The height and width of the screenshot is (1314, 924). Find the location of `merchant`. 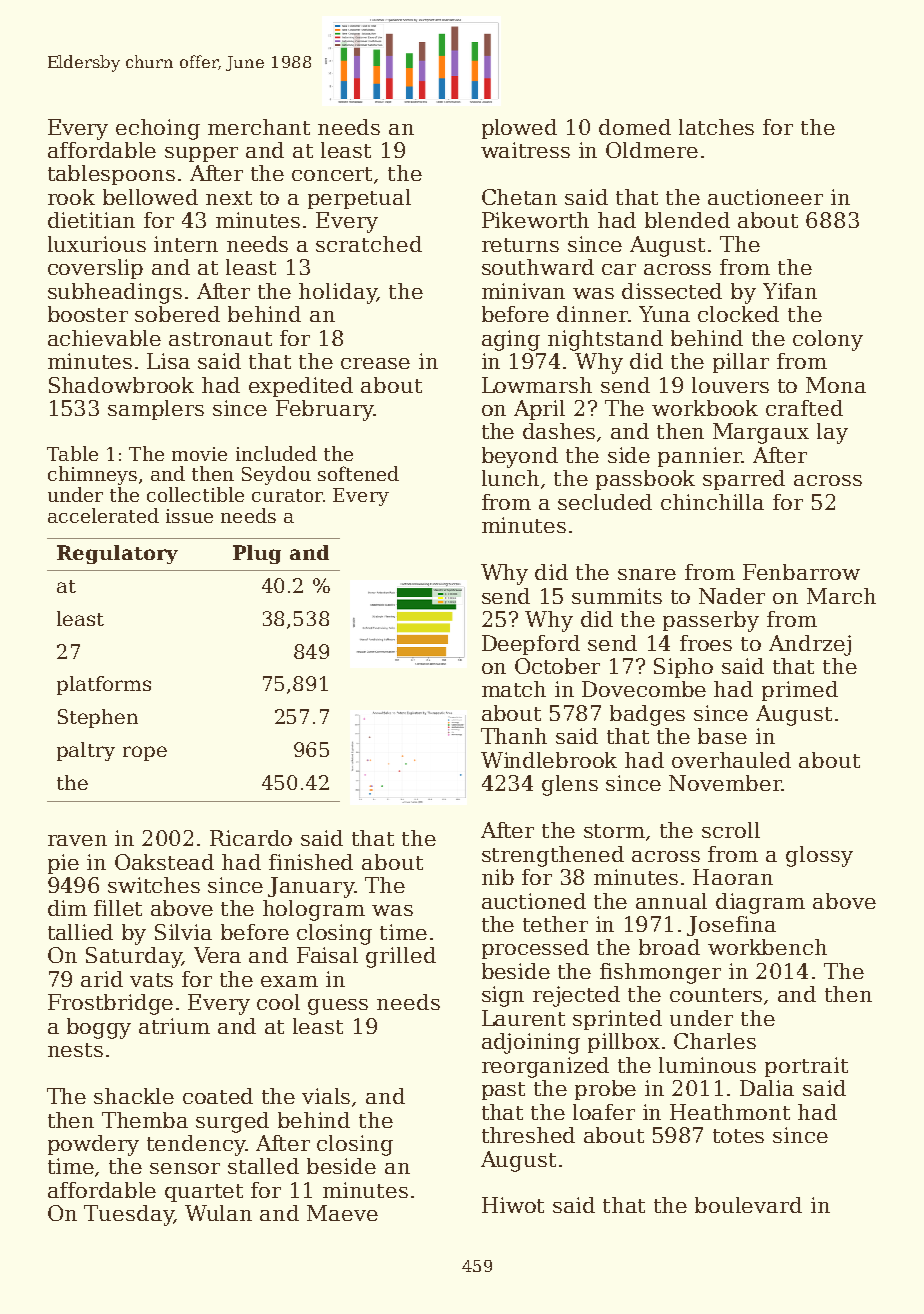

merchant is located at coordinates (259, 127).
